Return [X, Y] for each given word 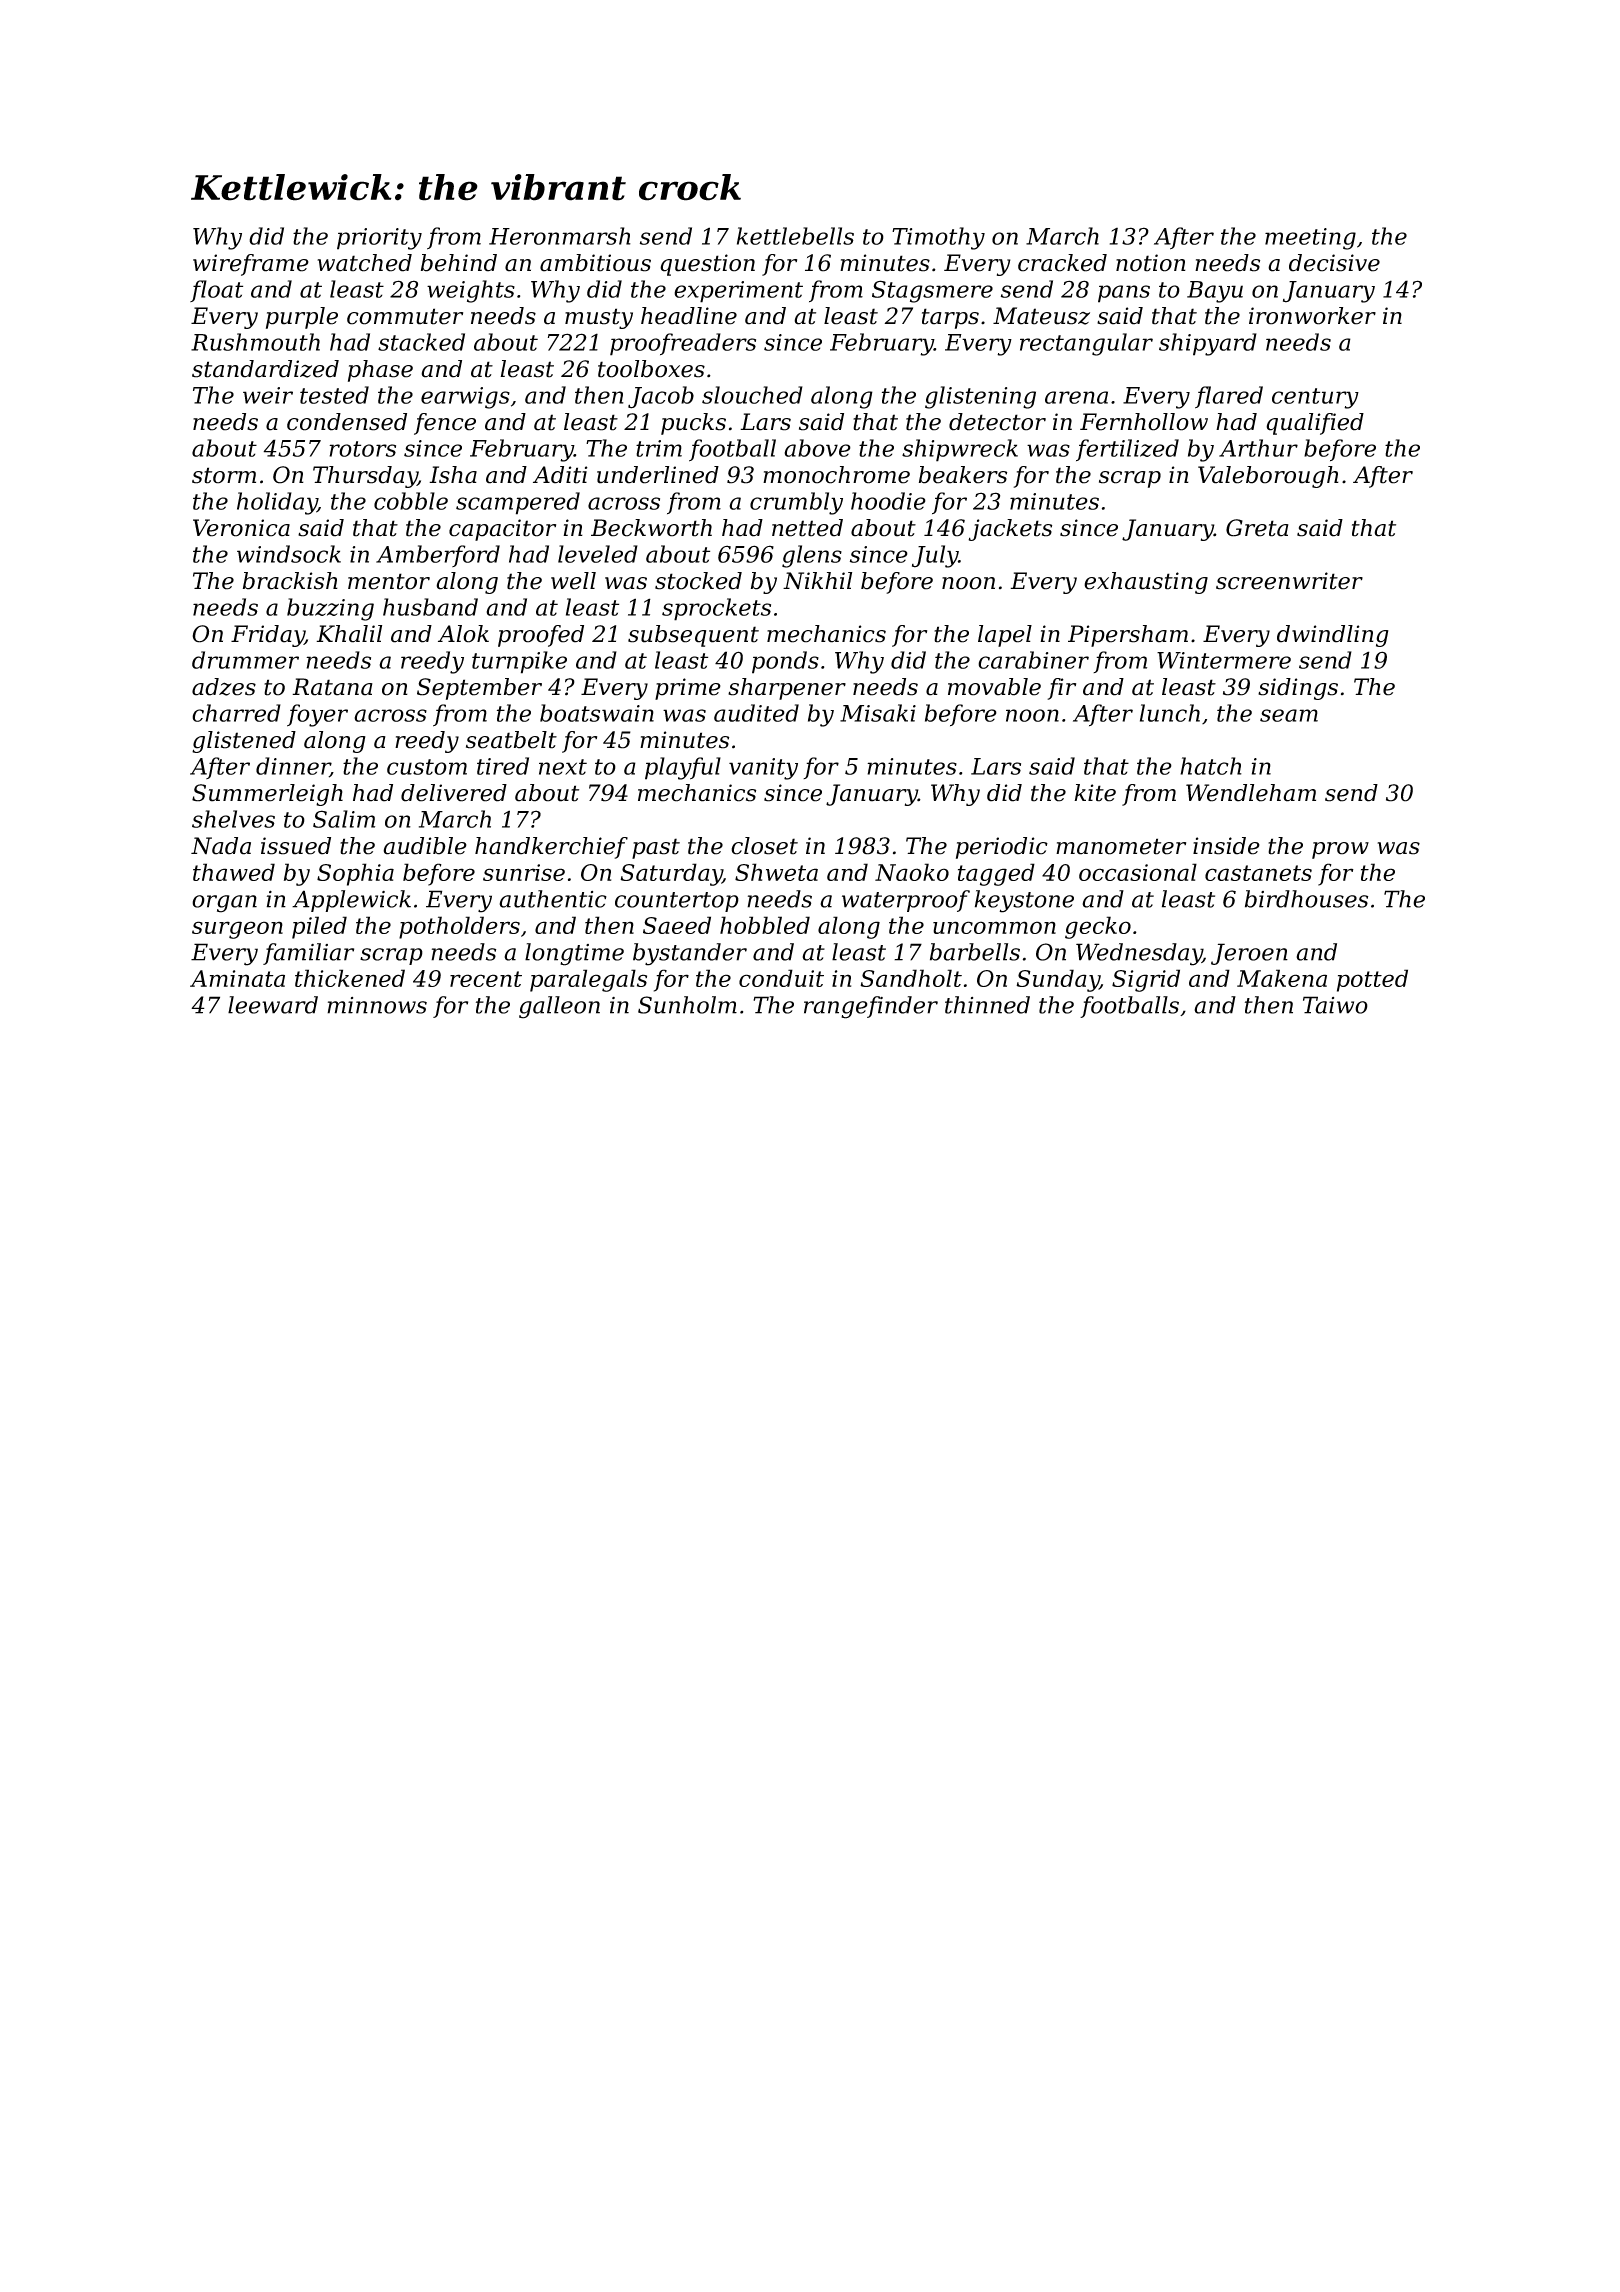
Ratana [332, 687]
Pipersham [1128, 636]
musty [599, 318]
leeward [273, 1005]
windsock [289, 554]
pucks [693, 424]
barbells [975, 952]
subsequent [693, 636]
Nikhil [817, 581]
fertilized [1127, 450]
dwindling [1333, 636]
